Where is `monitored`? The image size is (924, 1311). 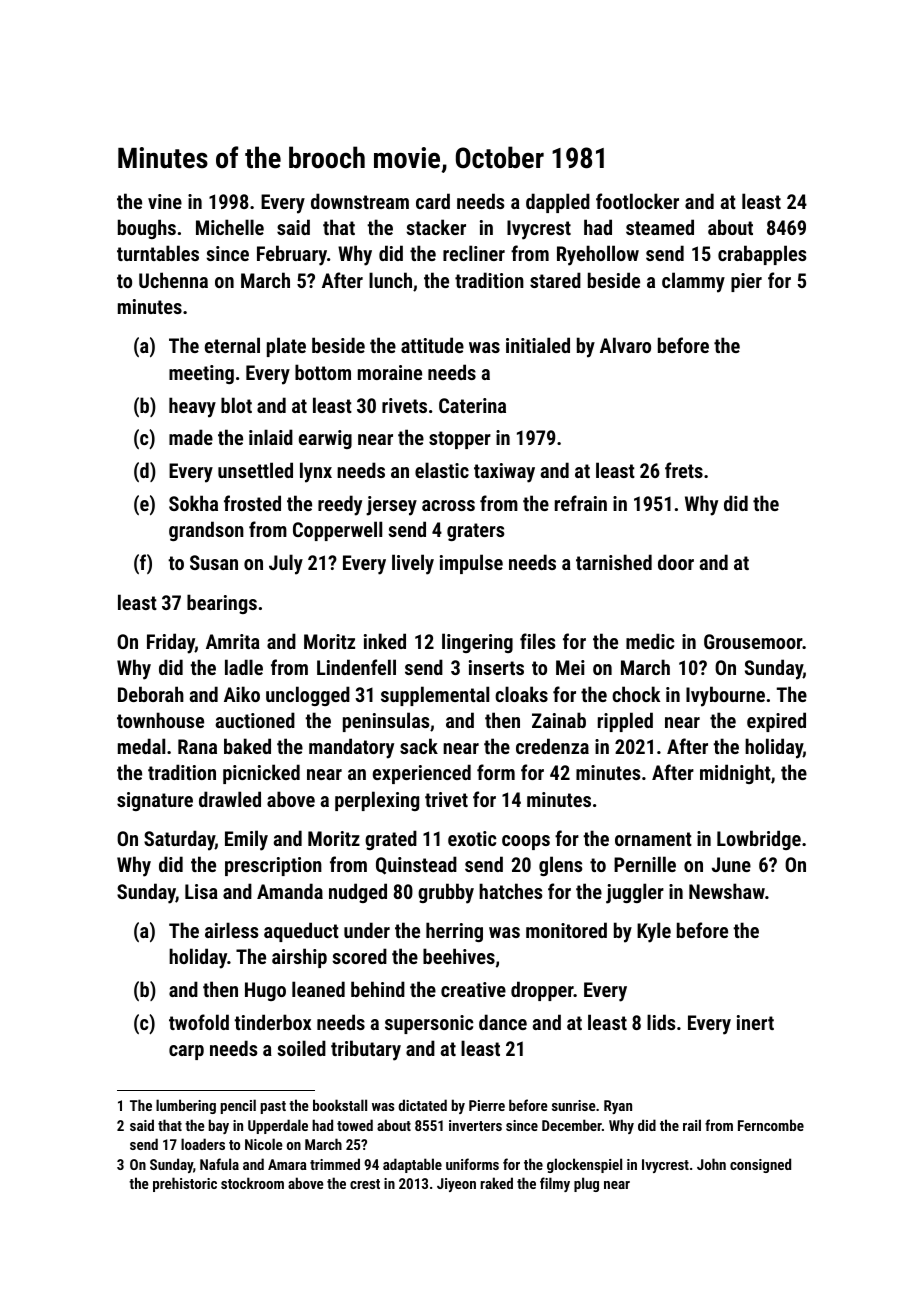 monitored is located at coordinates (566, 930).
